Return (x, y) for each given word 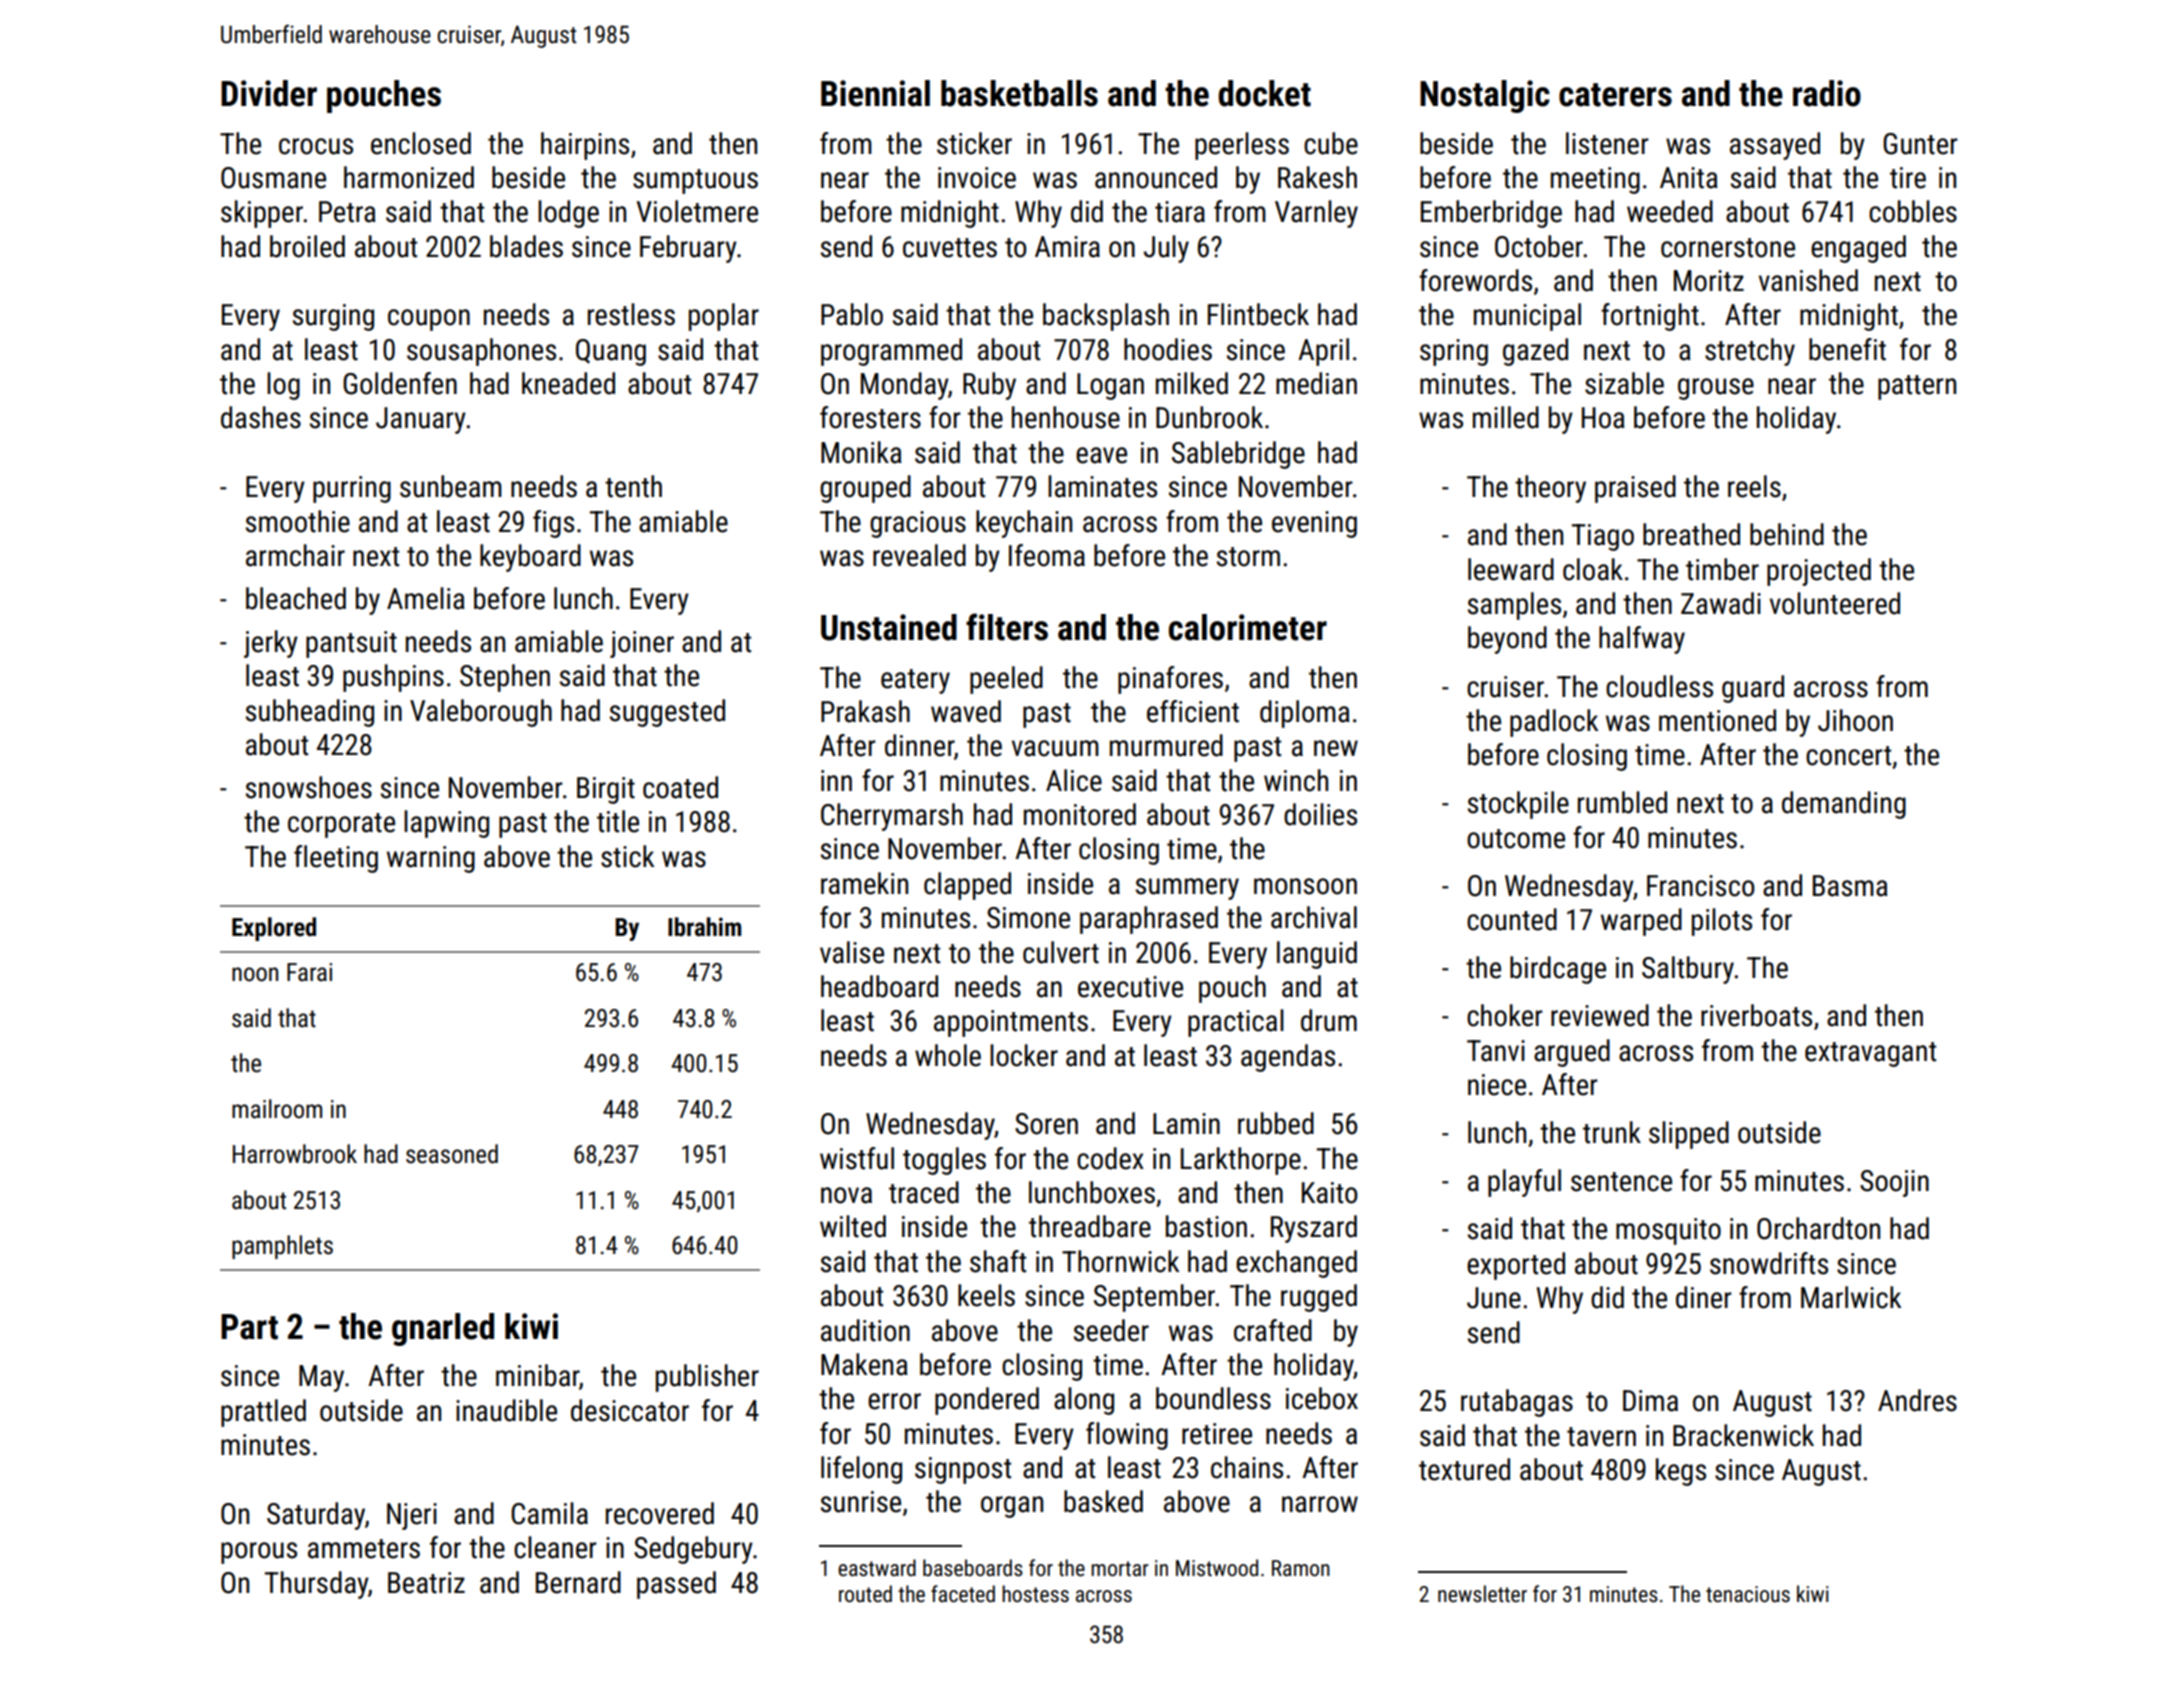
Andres (1917, 1400)
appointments (1011, 1023)
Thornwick (1120, 1261)
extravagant (1870, 1054)
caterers (1615, 95)
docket (1264, 93)
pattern (1917, 387)
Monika (861, 452)
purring (352, 489)
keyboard (530, 558)
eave (1101, 455)
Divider (269, 93)
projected (1819, 572)
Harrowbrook (295, 1154)
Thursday (316, 1585)
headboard (879, 986)
